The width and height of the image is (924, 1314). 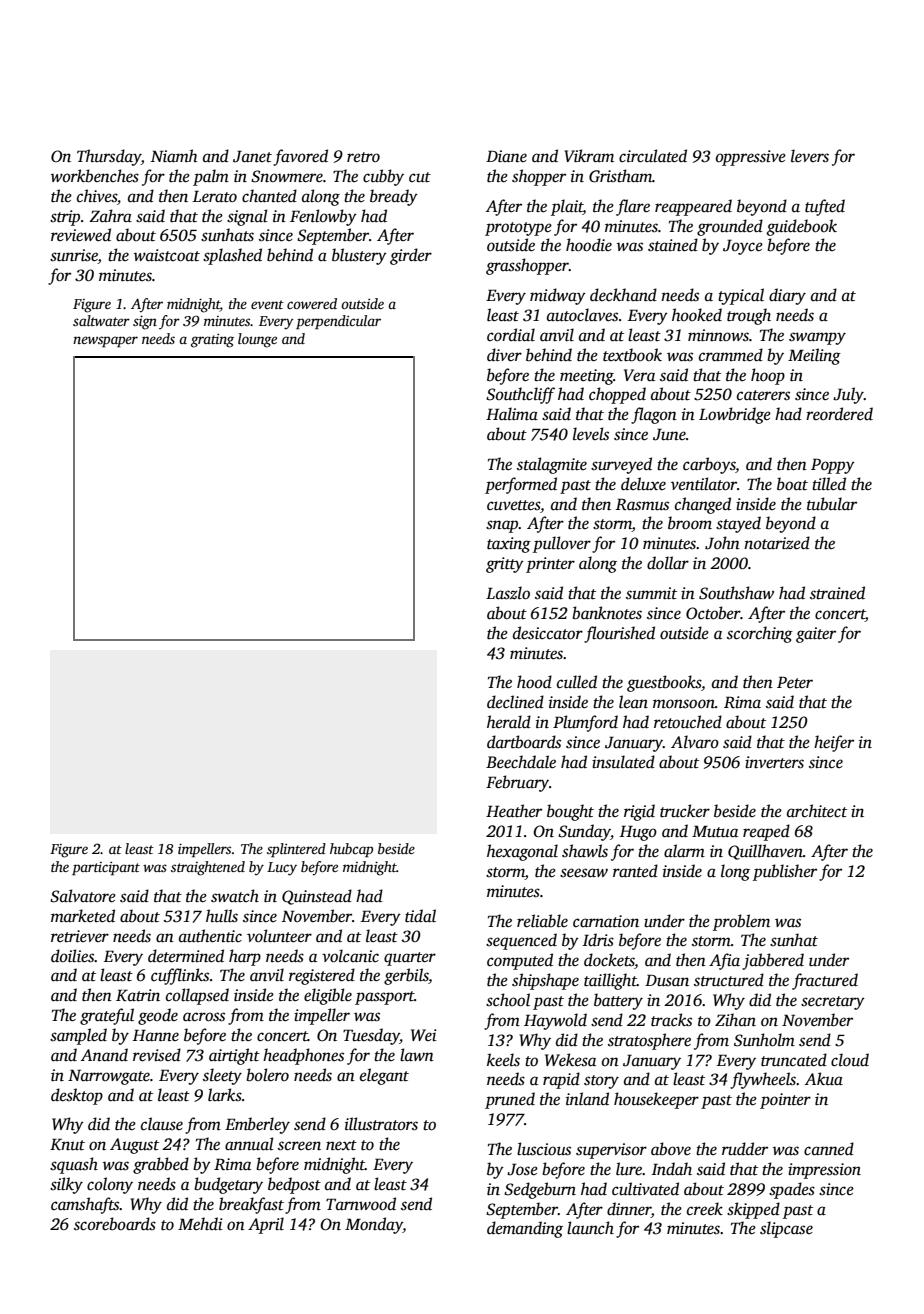 What do you see at coordinates (508, 593) in the image?
I see `Laszlo` at bounding box center [508, 593].
